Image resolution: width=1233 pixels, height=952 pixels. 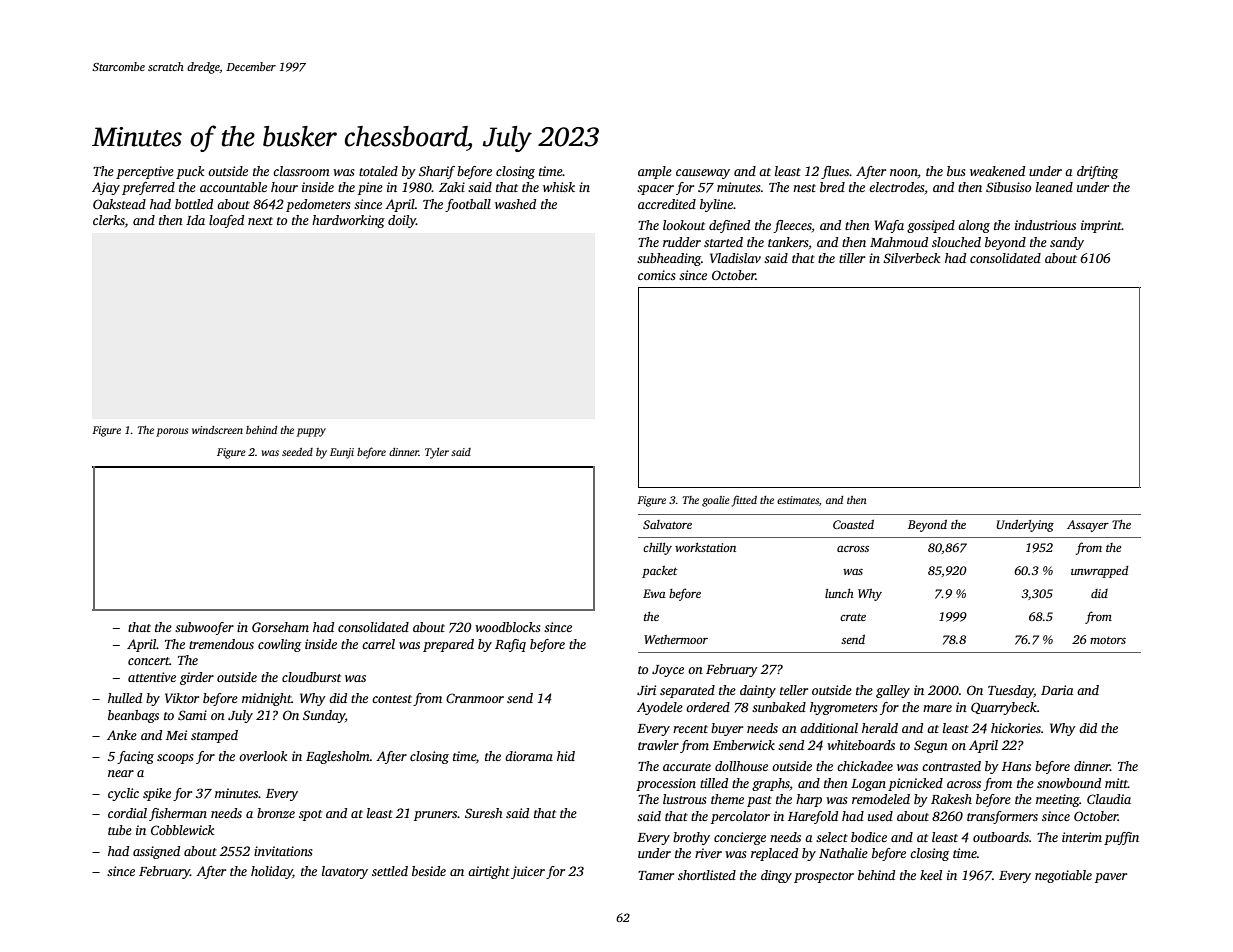 What do you see at coordinates (263, 756) in the image?
I see `overlook` at bounding box center [263, 756].
